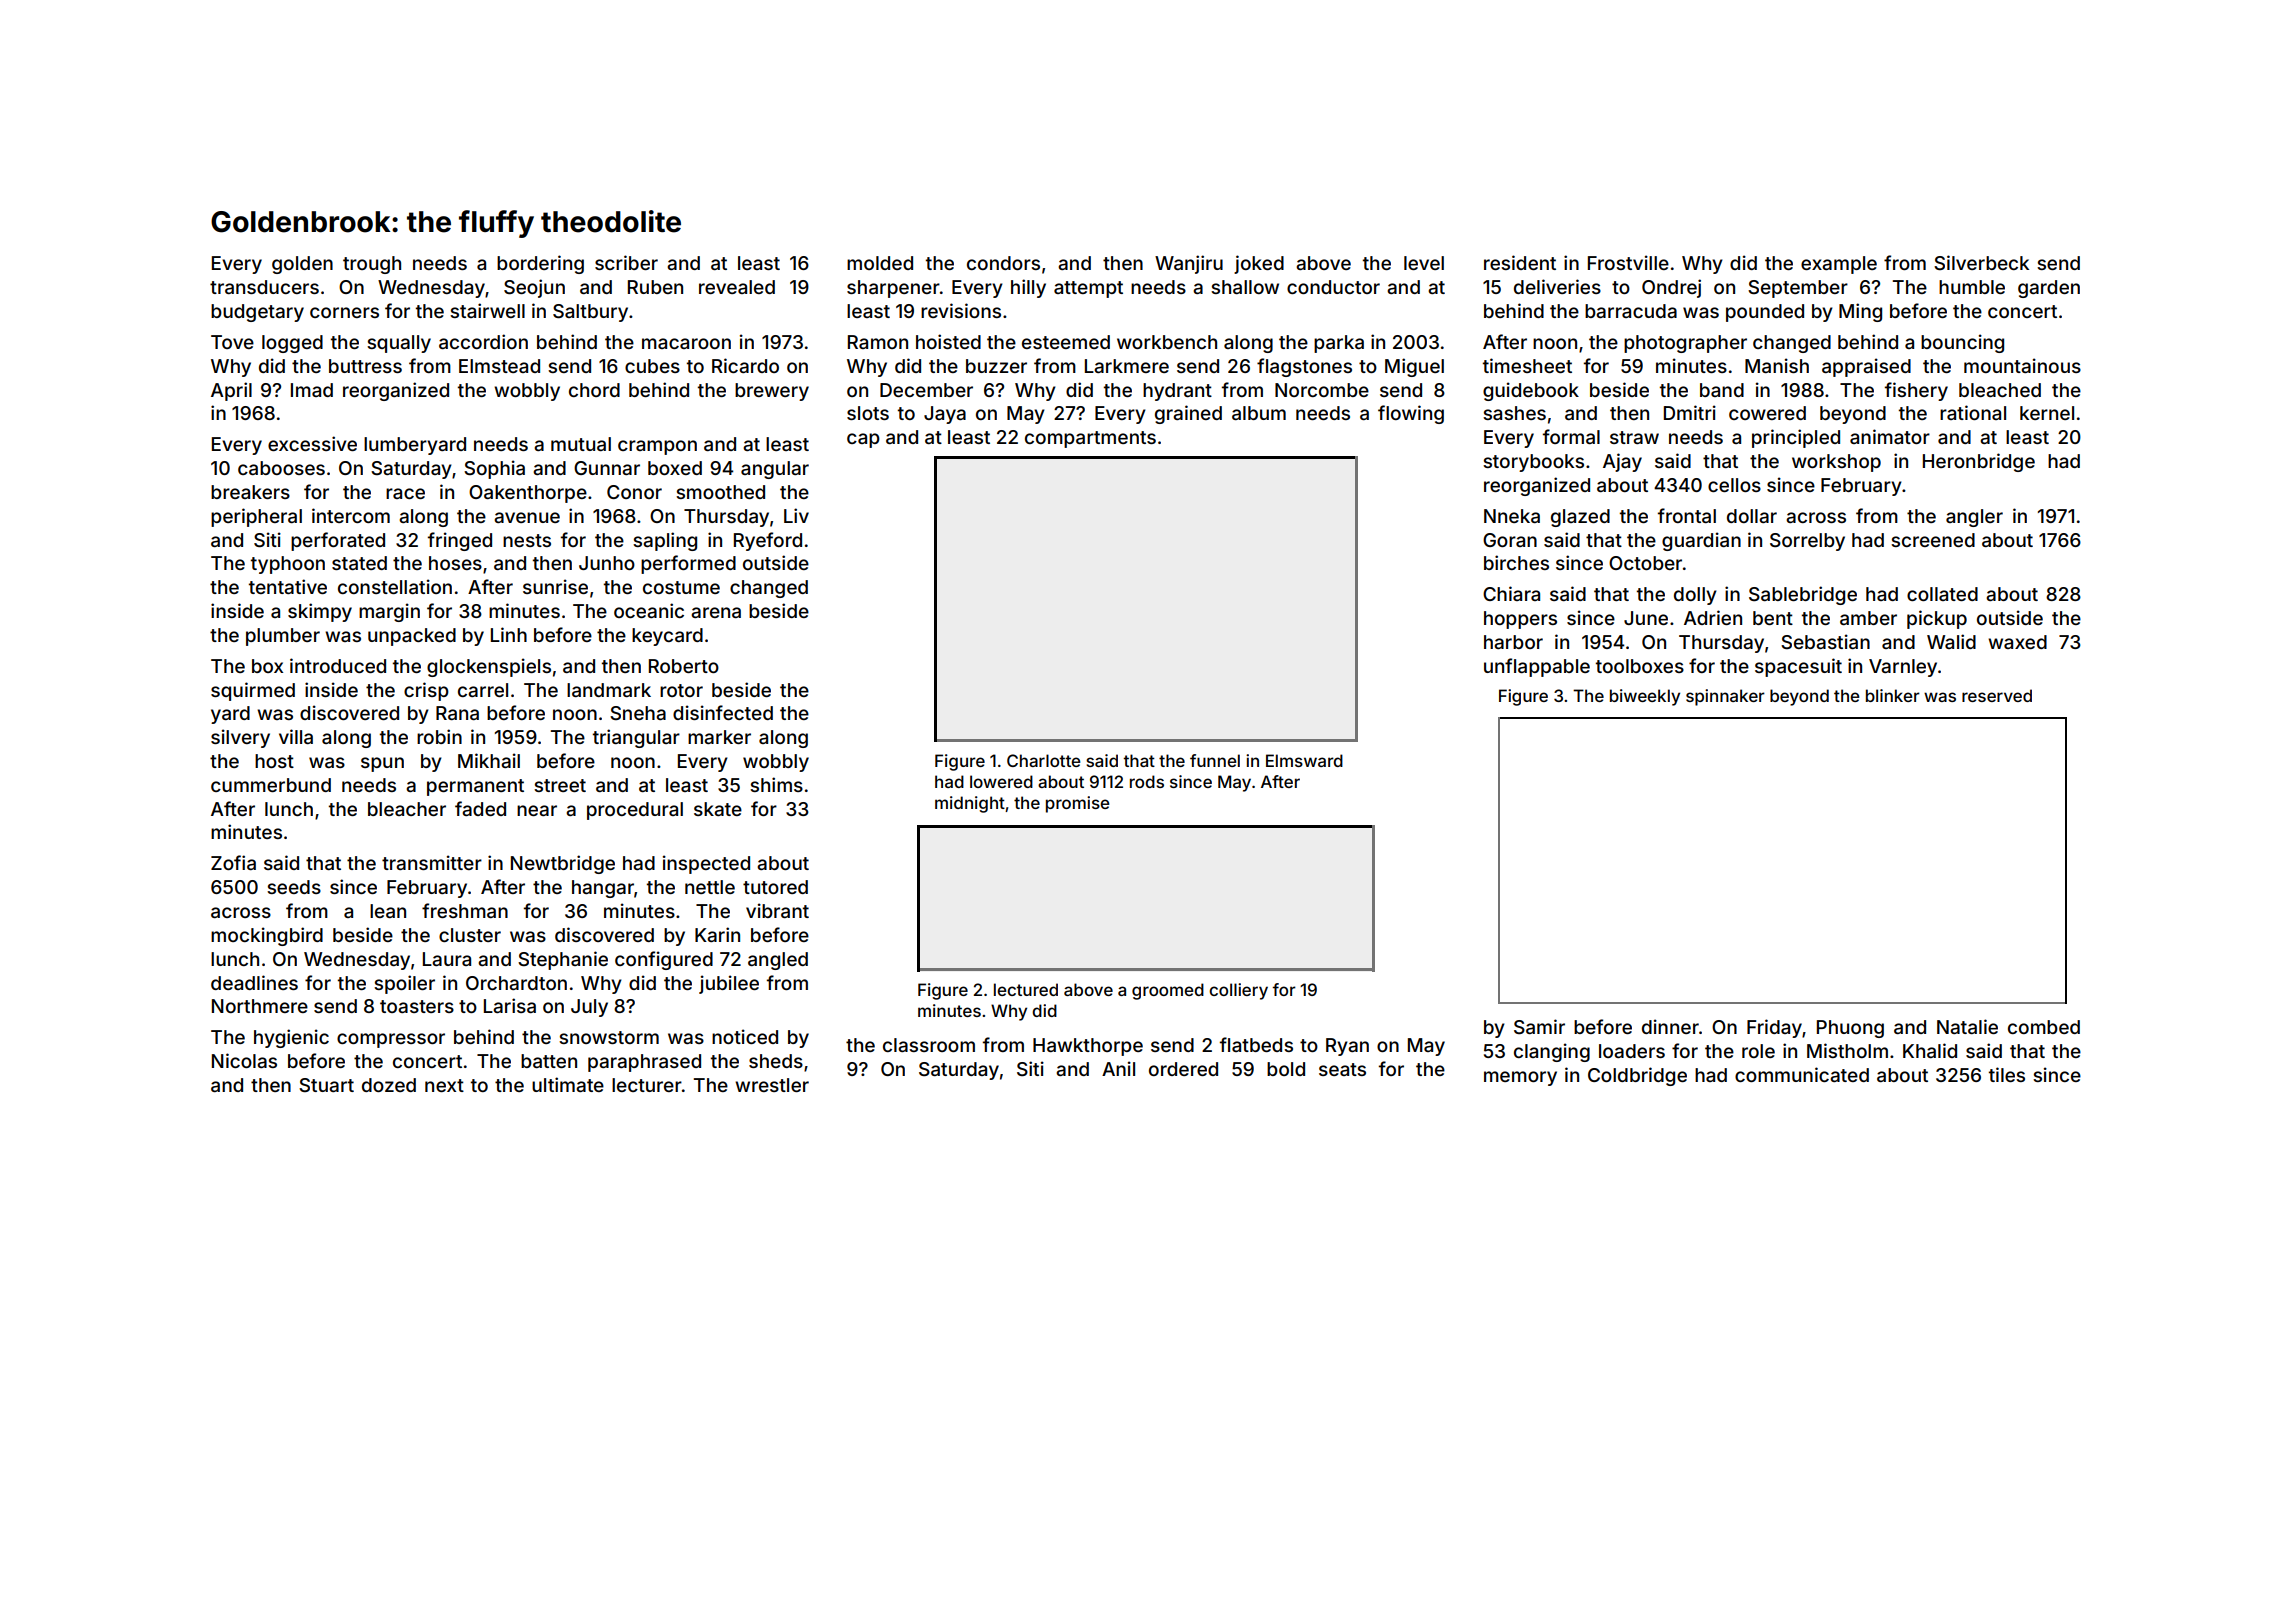 The image size is (2292, 1620). I want to click on smoothed, so click(720, 492).
